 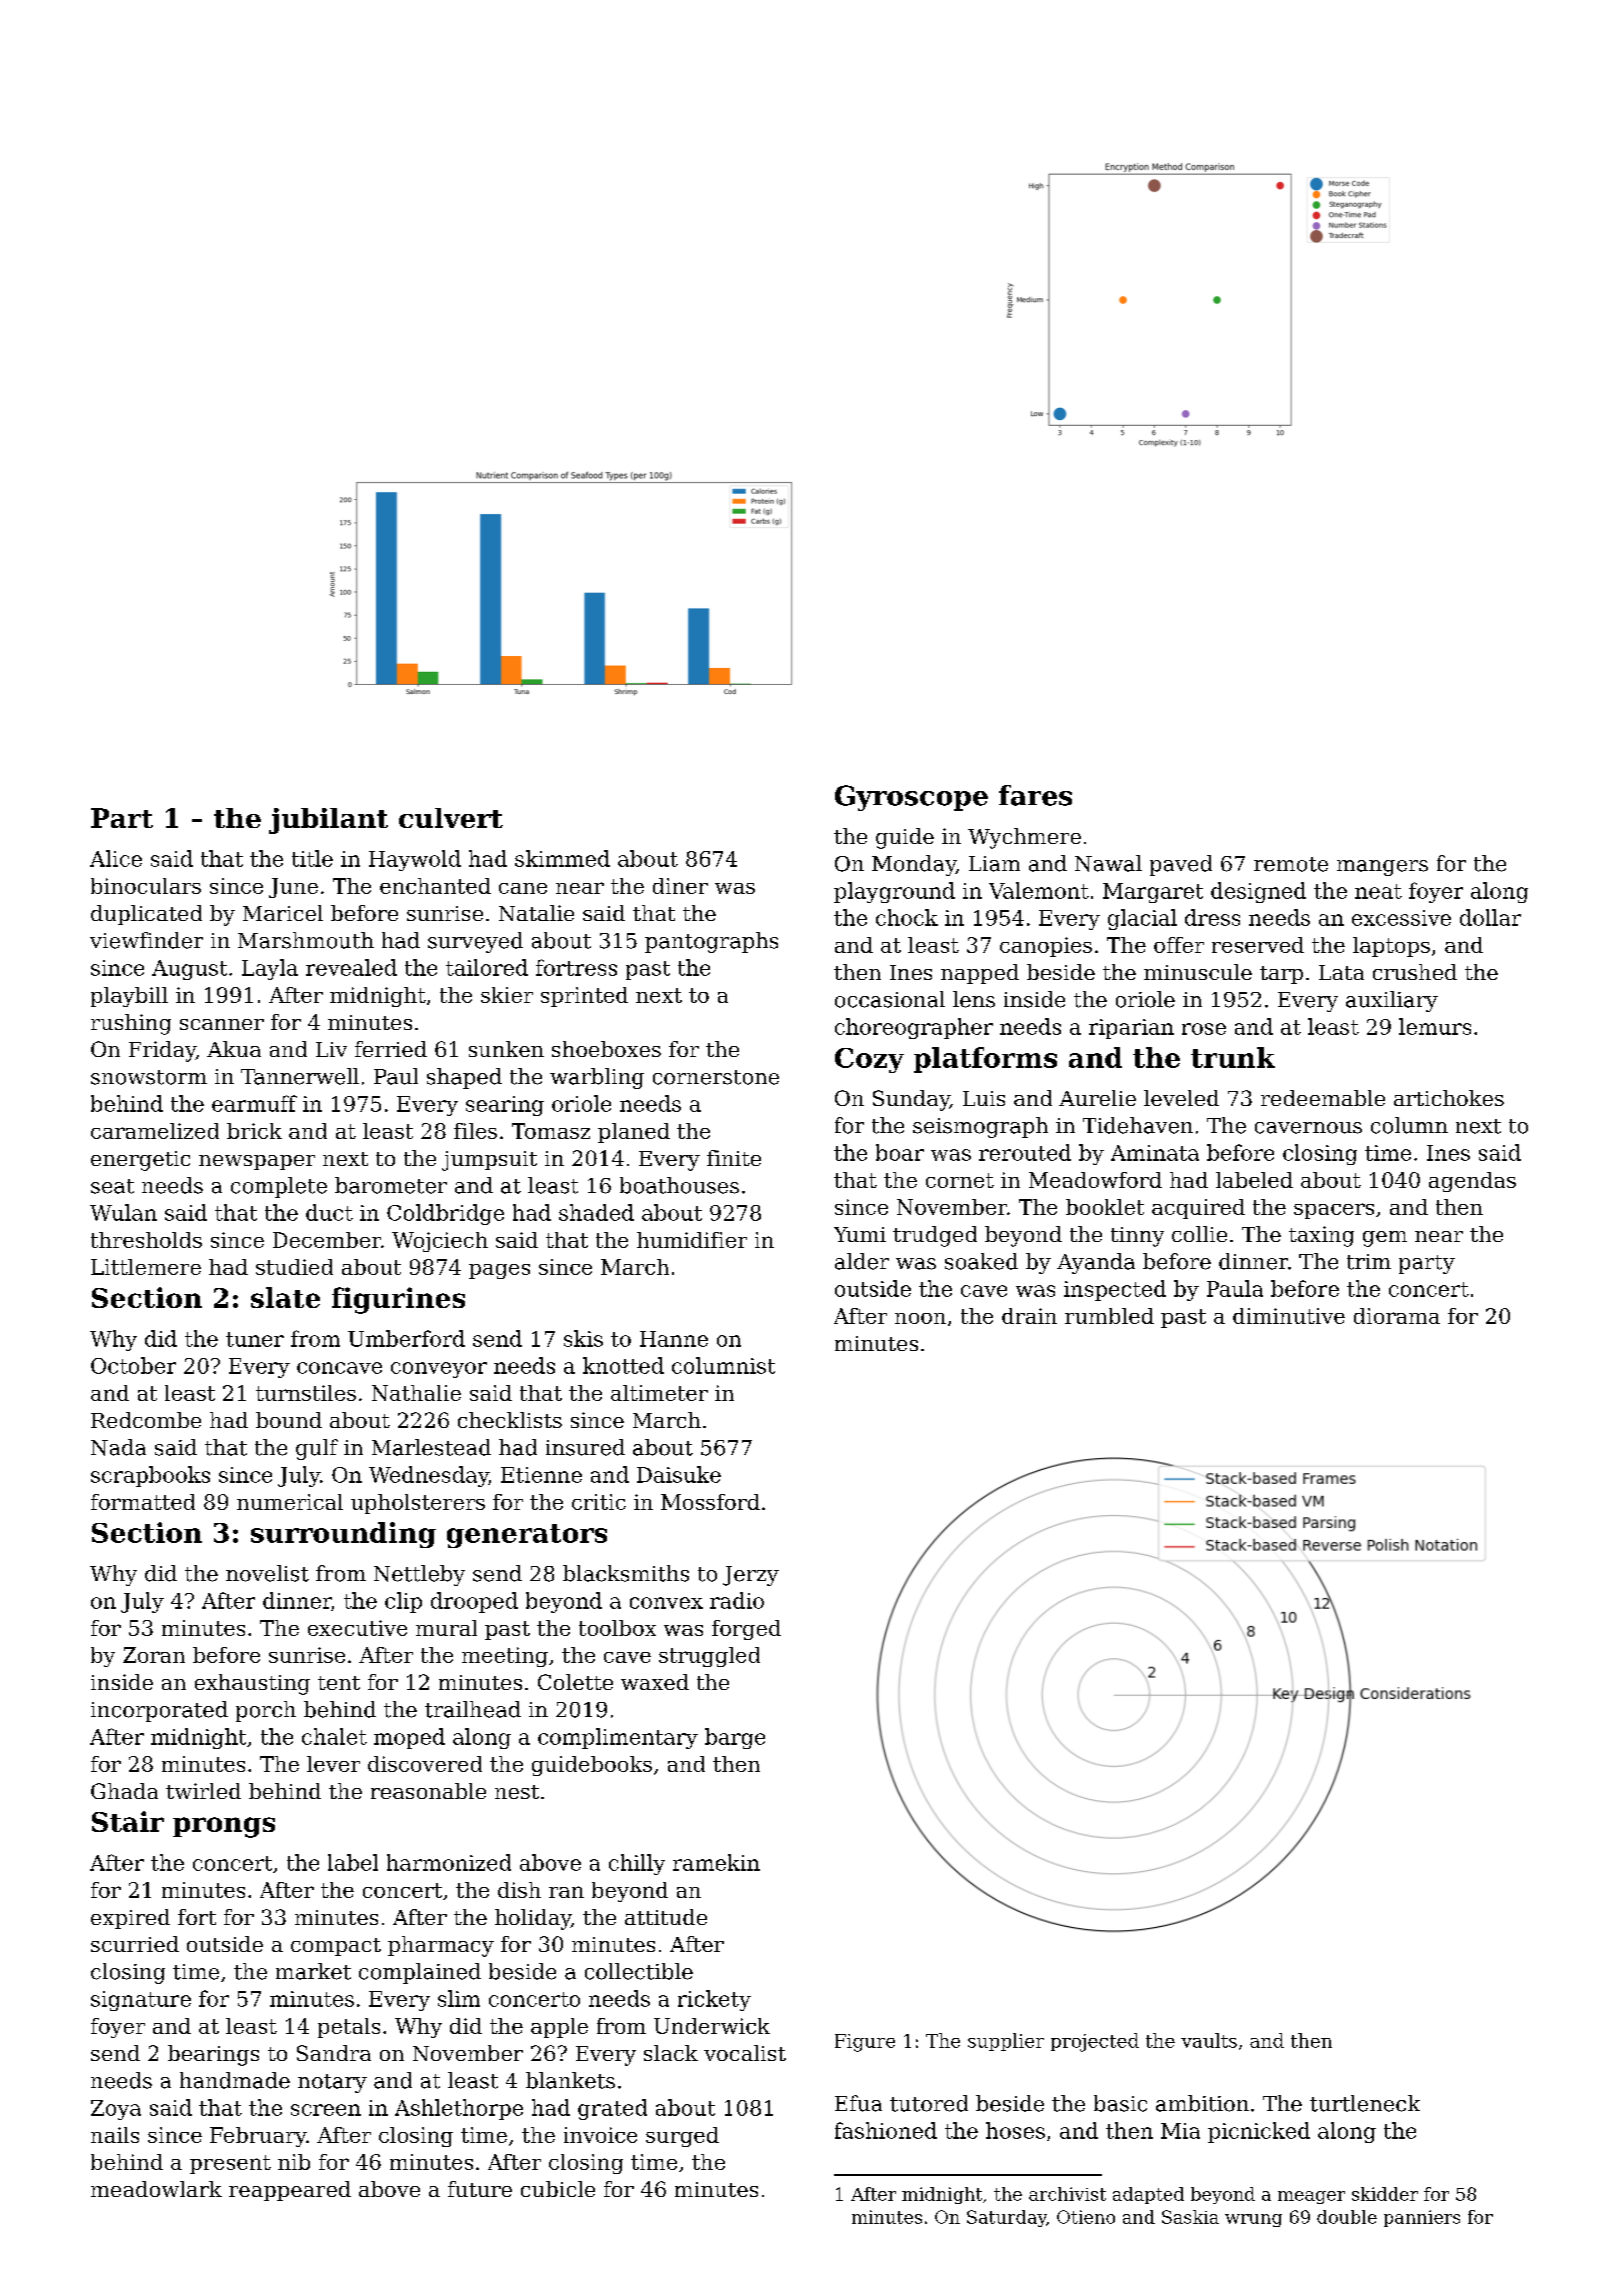 What do you see at coordinates (1190, 2217) in the image?
I see `Saskia` at bounding box center [1190, 2217].
